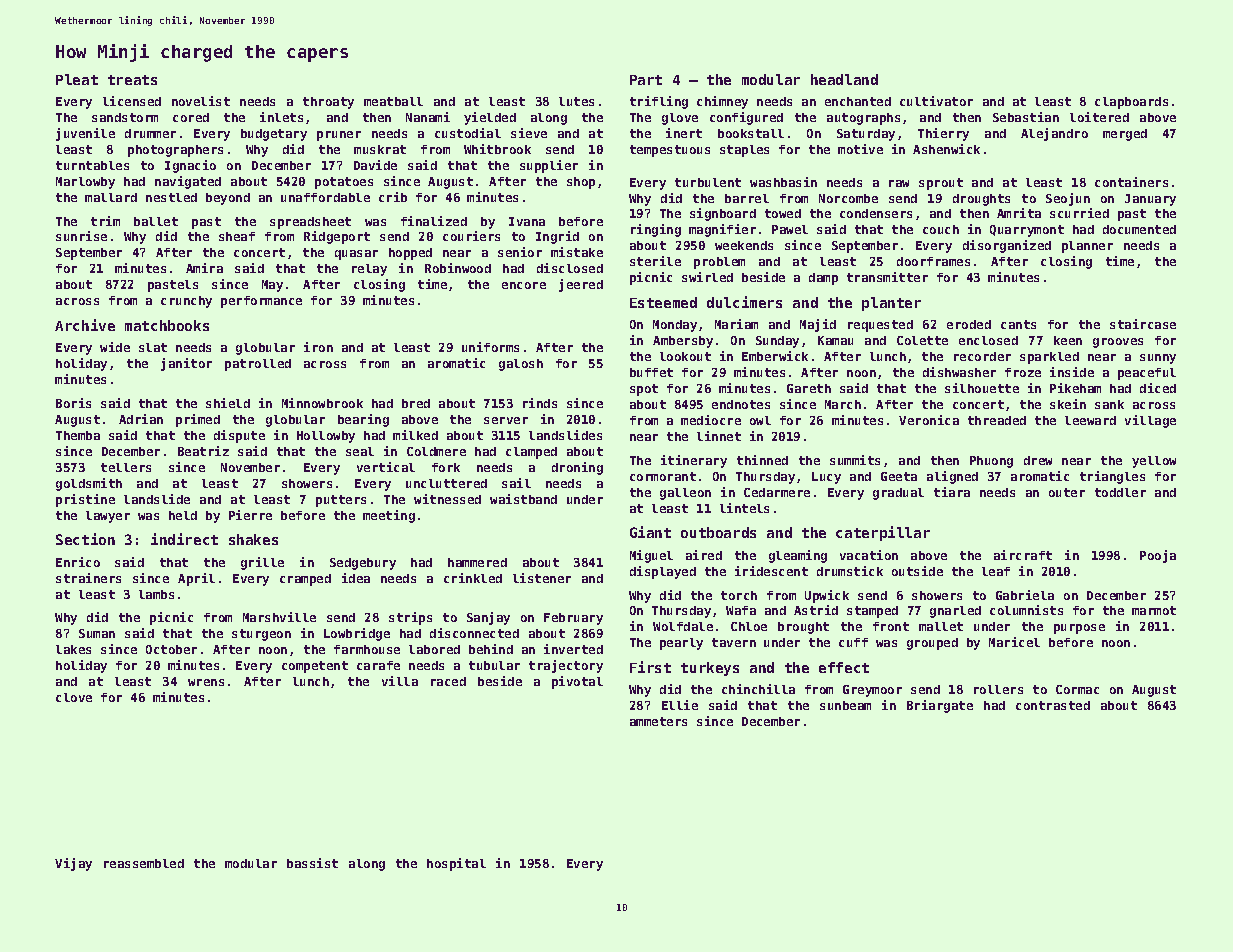 The image size is (1233, 952). Describe the element at coordinates (456, 864) in the page. I see `hospital` at that location.
